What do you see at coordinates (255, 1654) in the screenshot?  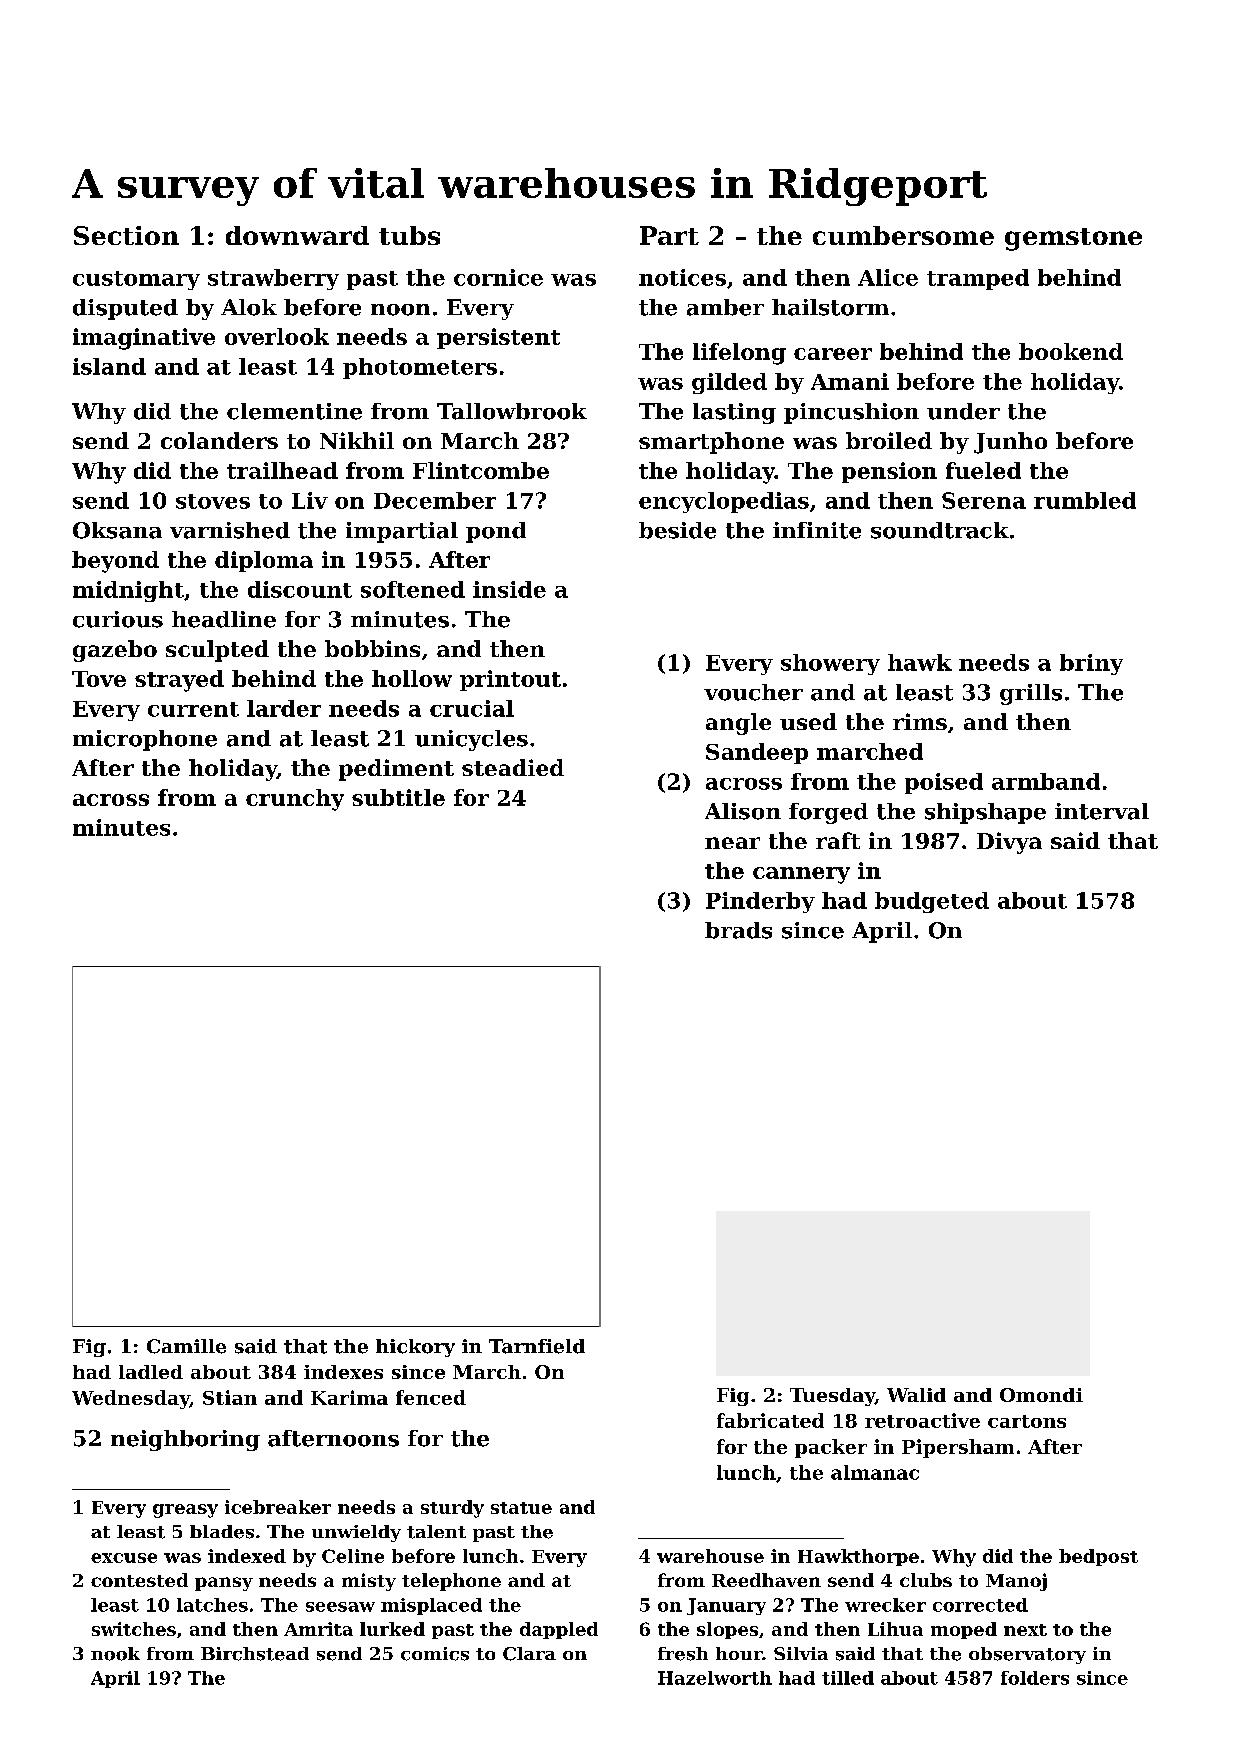 I see `Birchstead` at bounding box center [255, 1654].
